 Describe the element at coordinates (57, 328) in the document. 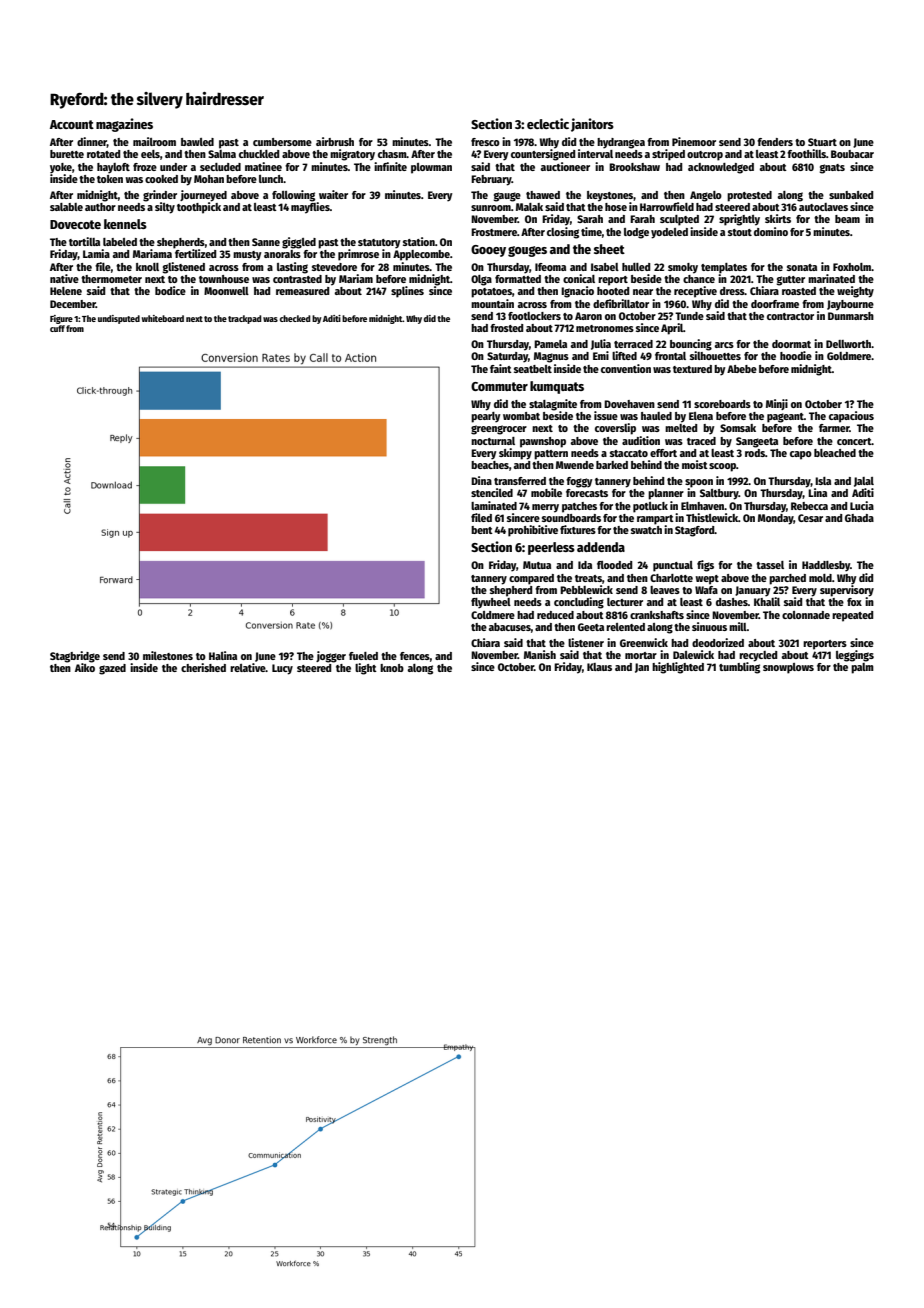

I see `cuff` at that location.
